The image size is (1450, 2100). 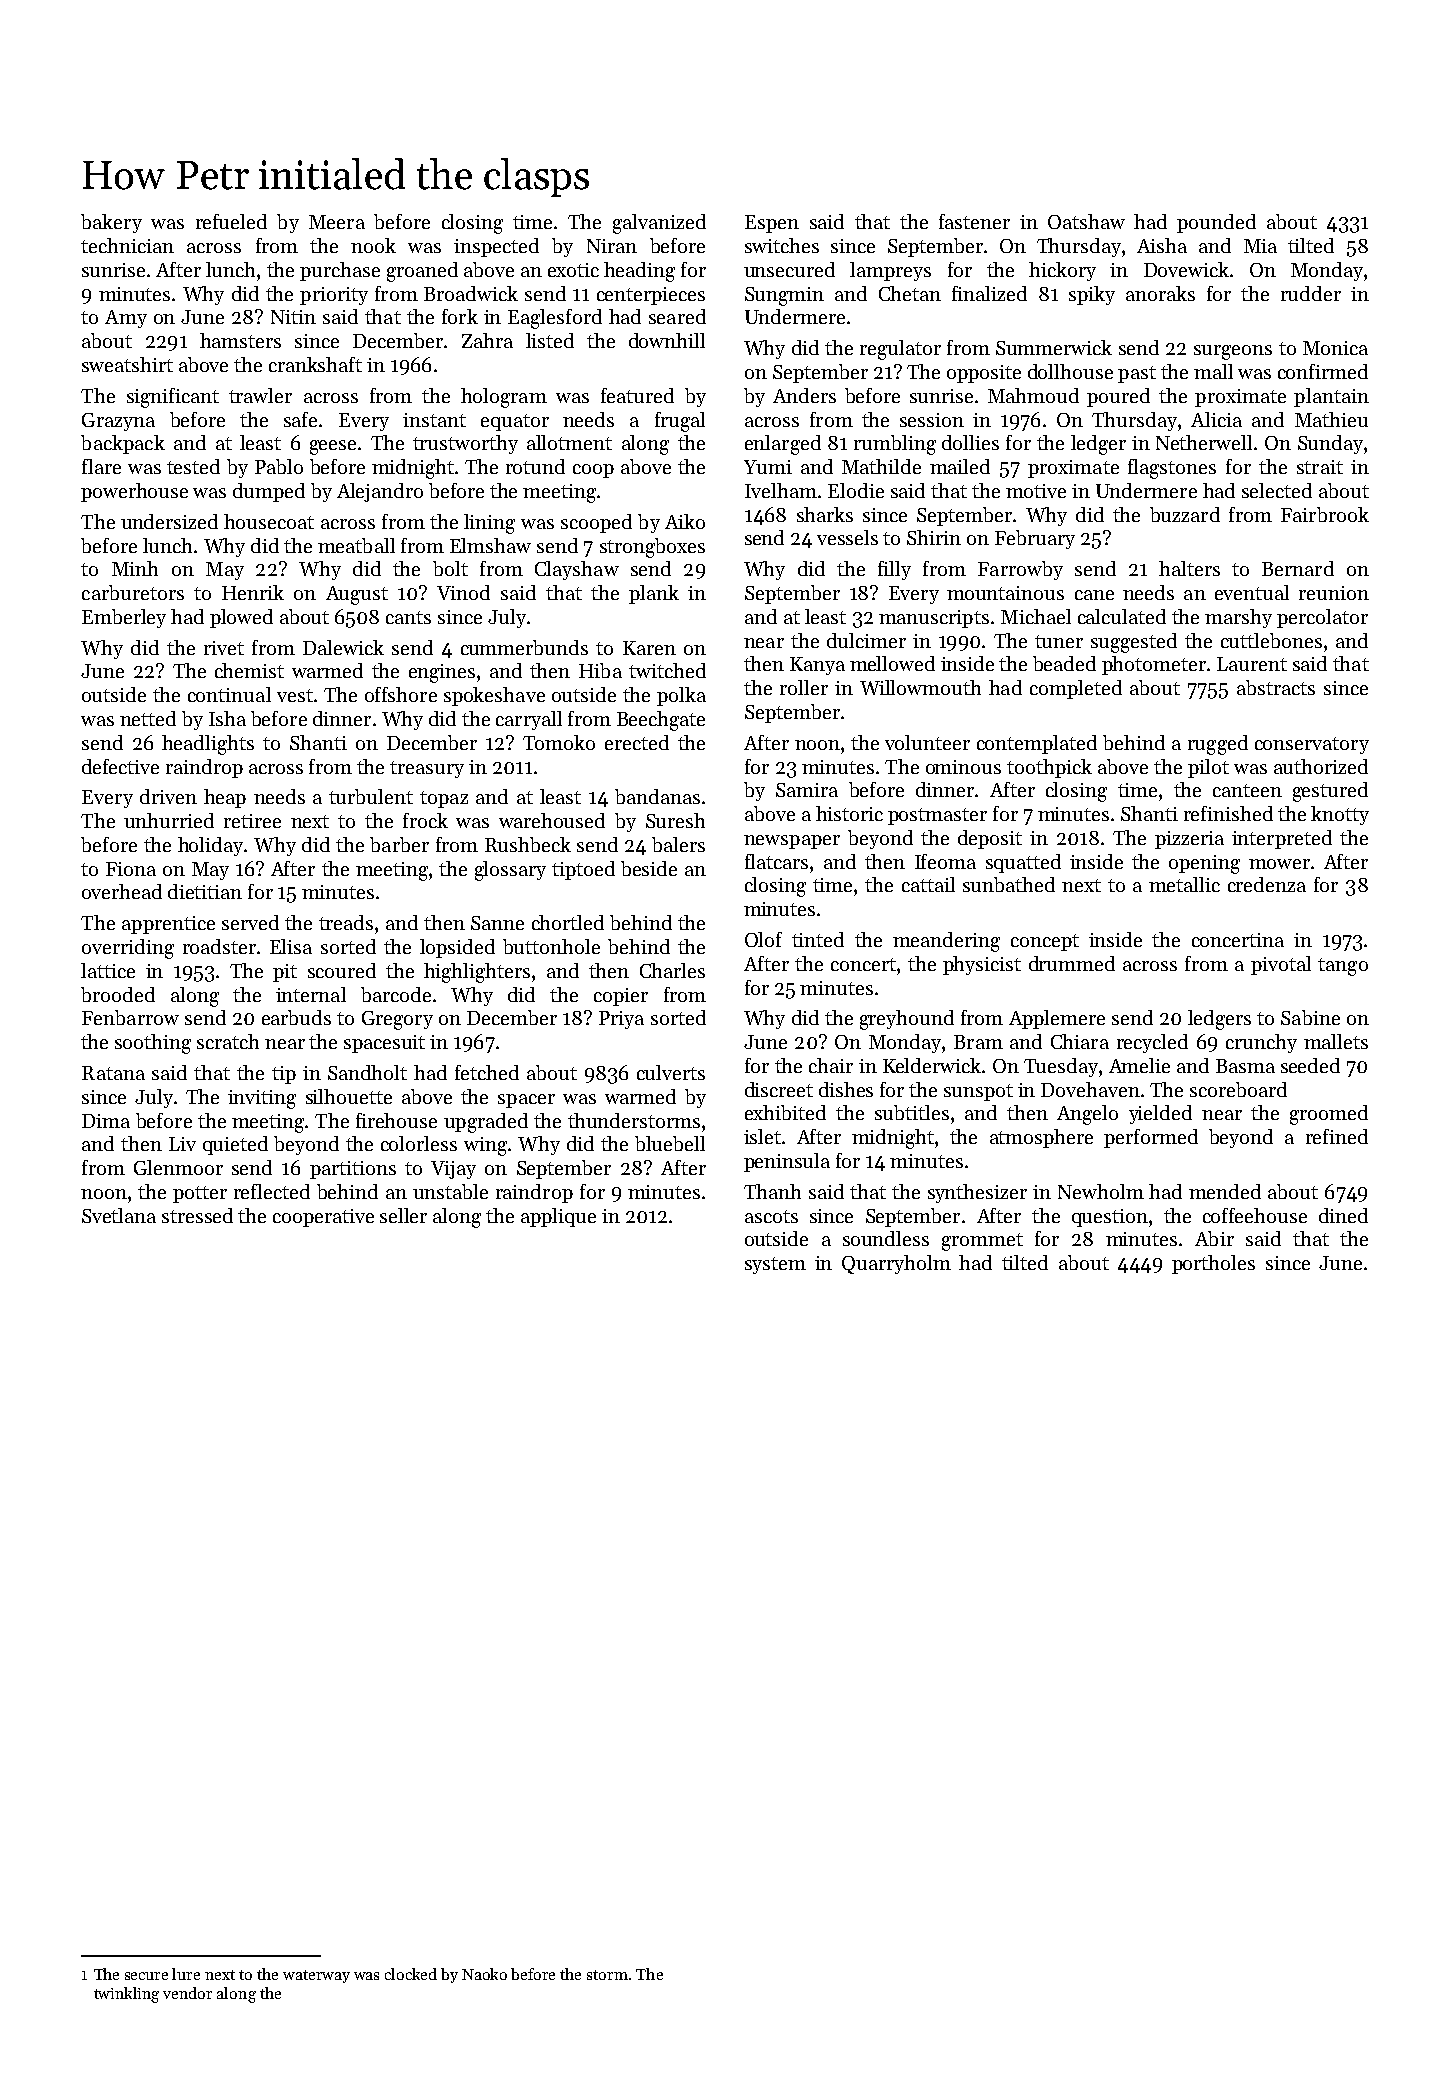 I want to click on warehoused, so click(x=552, y=820).
